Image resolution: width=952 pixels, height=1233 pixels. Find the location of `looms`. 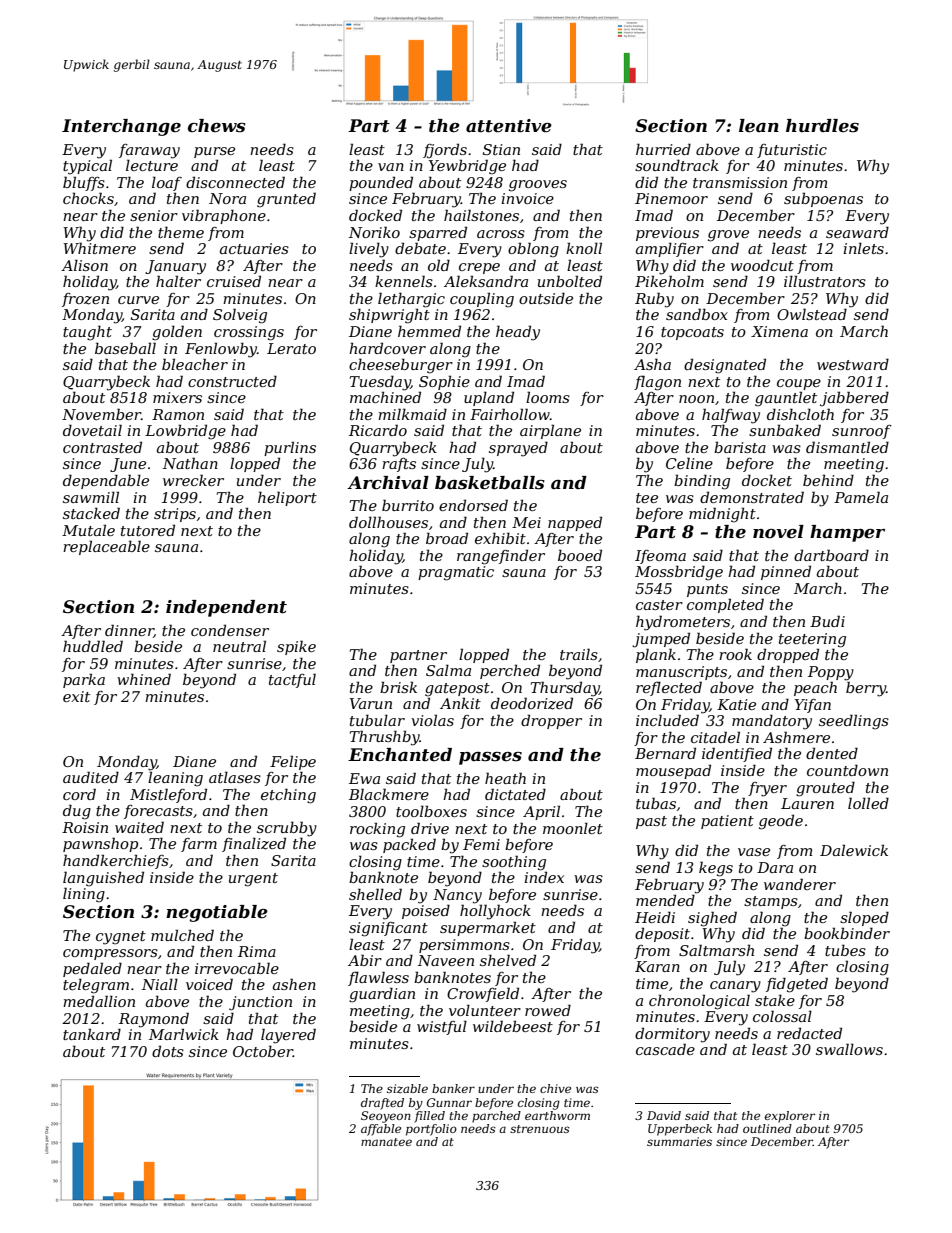

looms is located at coordinates (548, 397).
